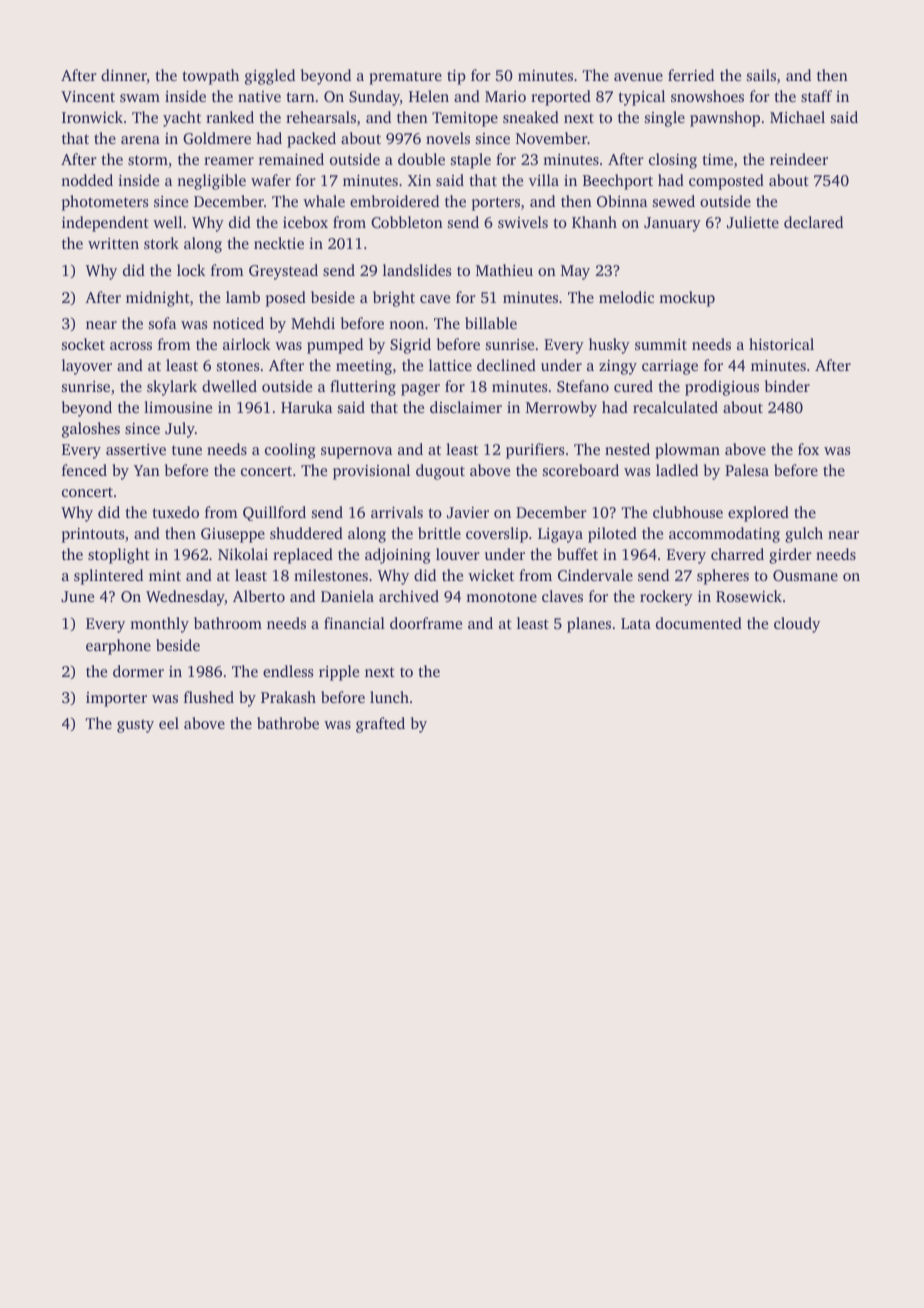 The width and height of the screenshot is (924, 1308). Describe the element at coordinates (638, 77) in the screenshot. I see `avenue` at that location.
